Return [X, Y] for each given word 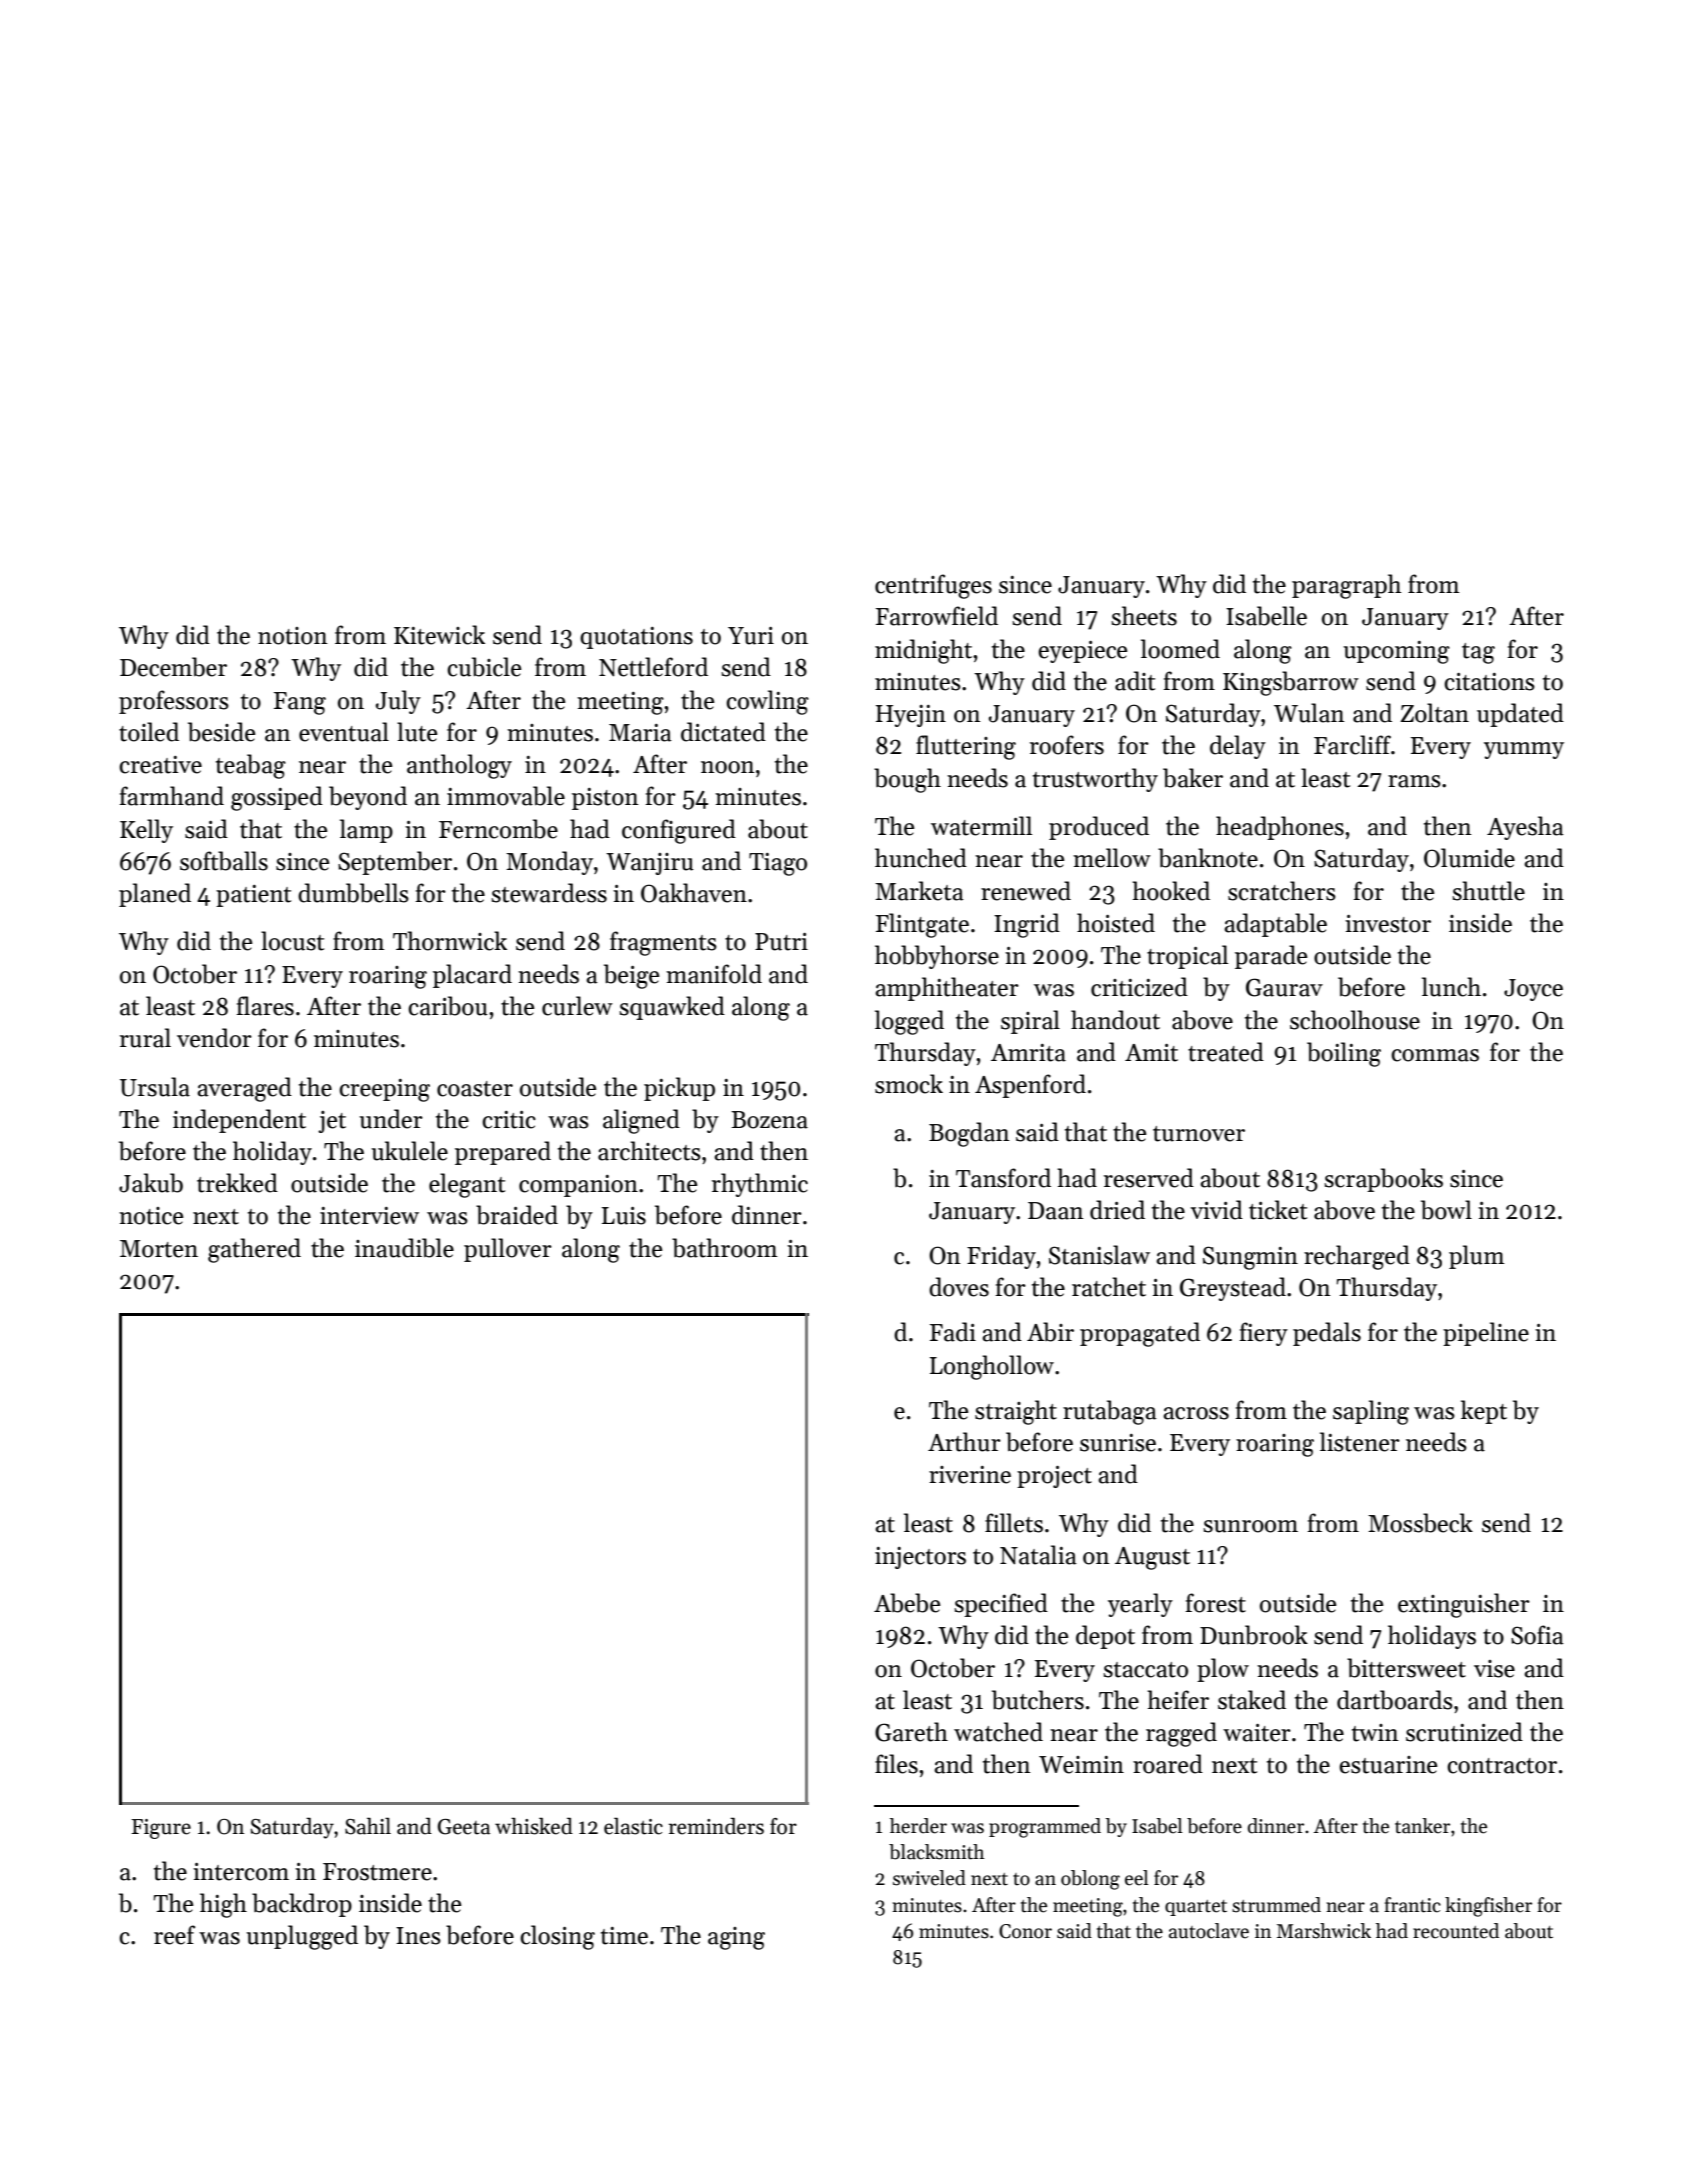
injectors [920, 1558]
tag [1478, 653]
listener [1360, 1442]
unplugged [302, 1937]
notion [293, 636]
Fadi [953, 1332]
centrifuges [933, 586]
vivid [1217, 1210]
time [624, 1936]
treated [1226, 1052]
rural [145, 1038]
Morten [159, 1249]
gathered [254, 1250]
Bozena [769, 1120]
